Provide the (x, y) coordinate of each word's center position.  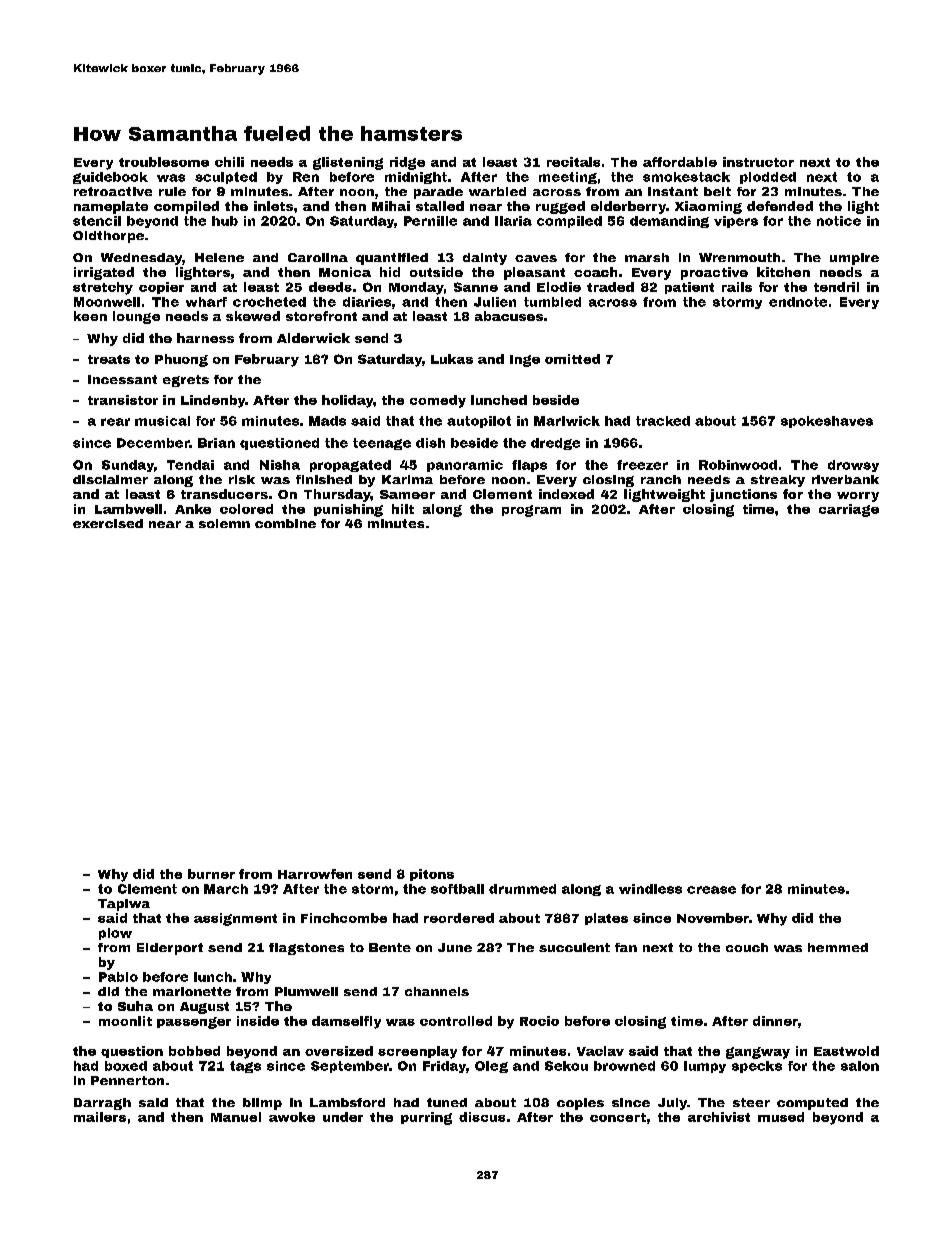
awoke (292, 1117)
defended (780, 206)
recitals (573, 162)
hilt (403, 509)
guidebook (110, 178)
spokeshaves (827, 422)
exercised (108, 523)
